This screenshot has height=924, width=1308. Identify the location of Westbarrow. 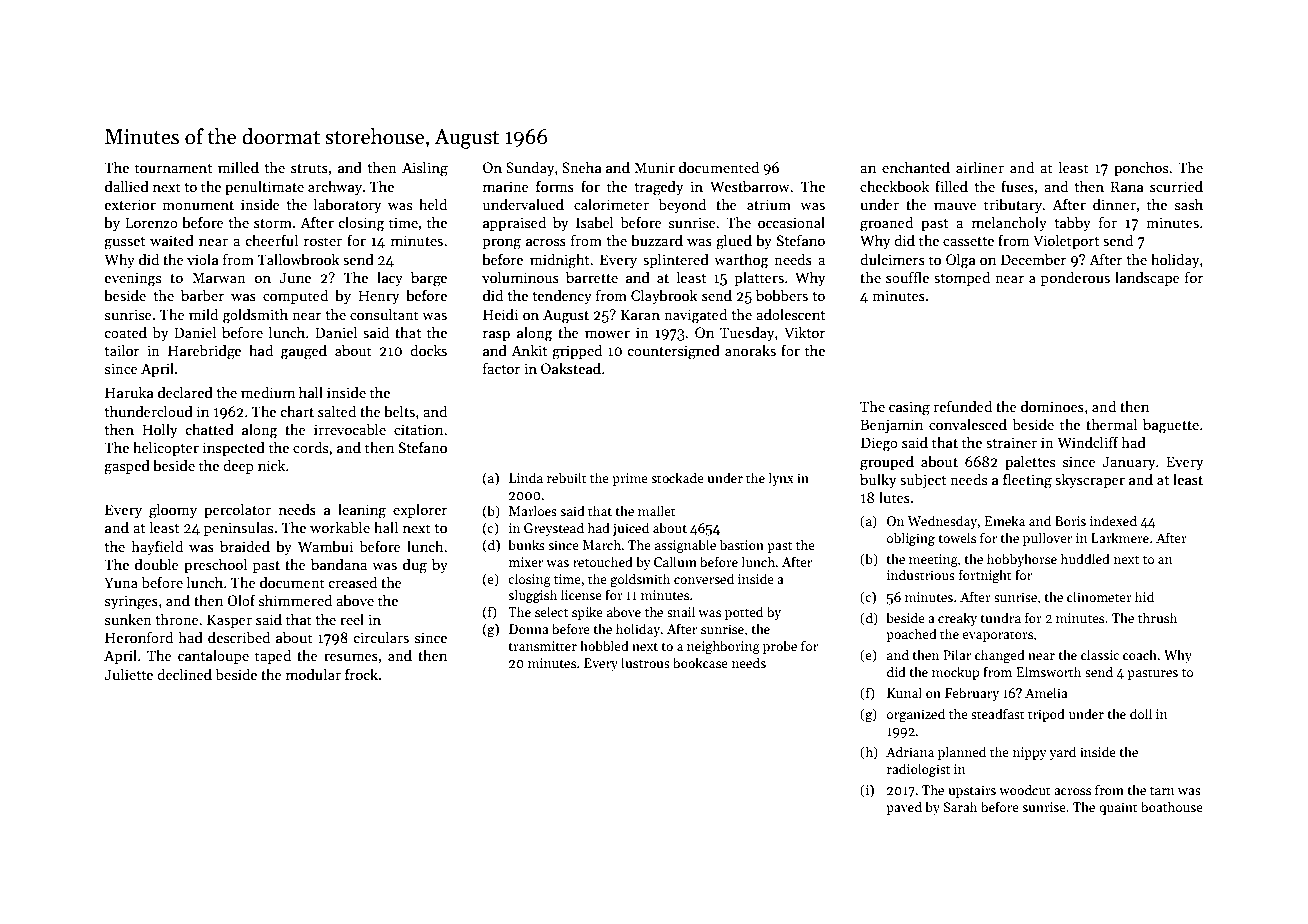
(750, 186).
